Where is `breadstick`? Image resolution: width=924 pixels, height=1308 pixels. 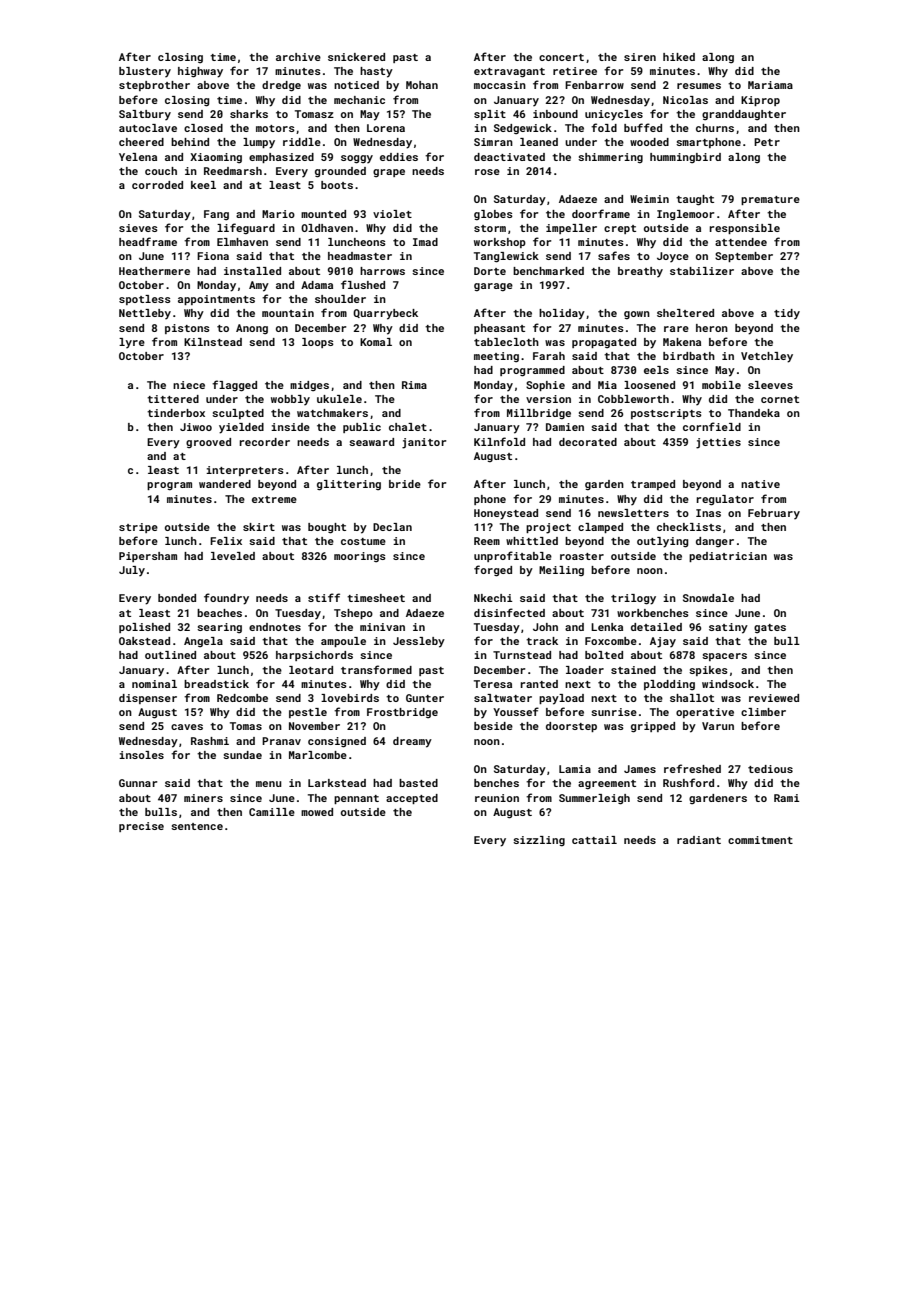 breadstick is located at coordinates (216, 684).
